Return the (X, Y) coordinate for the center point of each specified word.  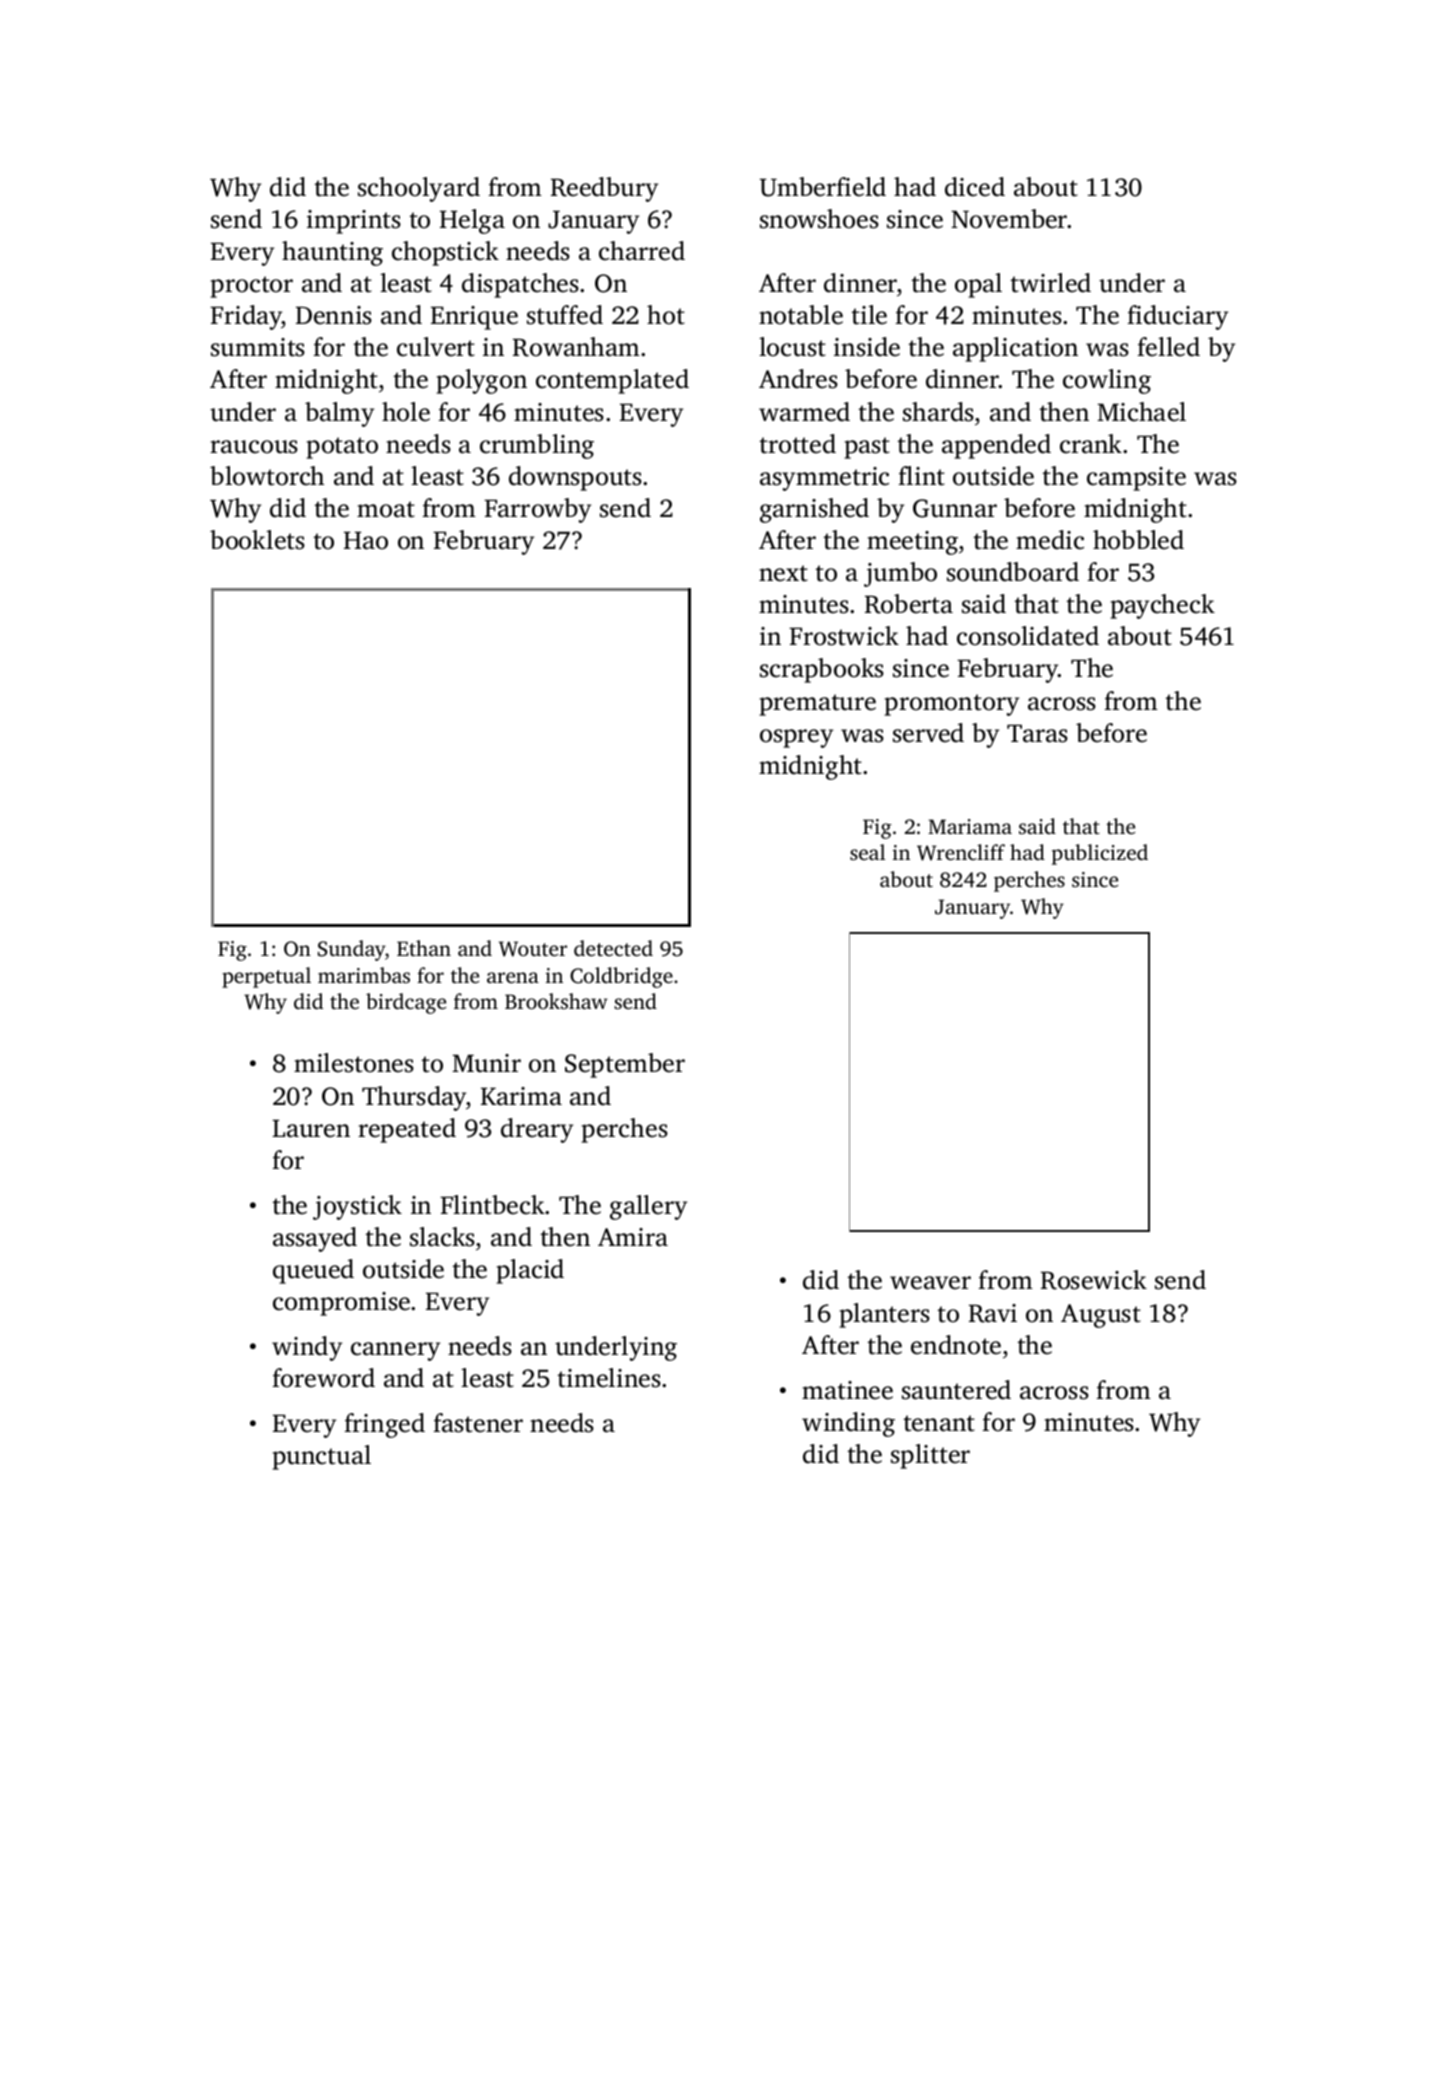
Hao (366, 541)
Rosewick (1094, 1280)
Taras (1037, 734)
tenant (939, 1423)
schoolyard (419, 189)
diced (975, 187)
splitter (930, 1456)
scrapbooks (822, 670)
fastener (478, 1423)
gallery (648, 1207)
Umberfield (823, 187)
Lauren (311, 1129)
